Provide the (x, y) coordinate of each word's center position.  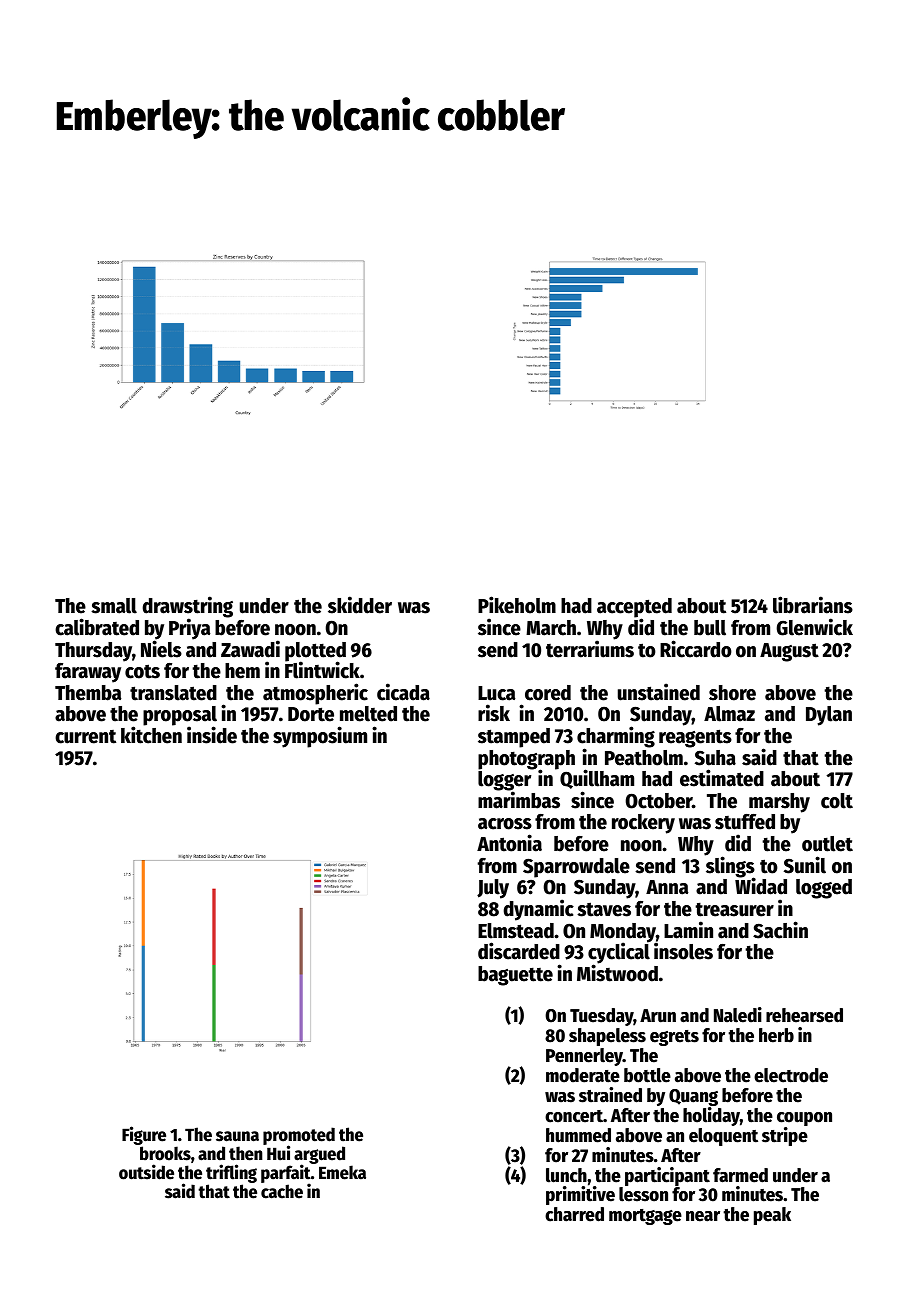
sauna (237, 1136)
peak (772, 1216)
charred (574, 1214)
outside (146, 1172)
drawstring (188, 607)
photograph (526, 760)
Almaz (729, 714)
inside (212, 735)
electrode (791, 1075)
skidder (360, 605)
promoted (299, 1136)
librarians (813, 605)
